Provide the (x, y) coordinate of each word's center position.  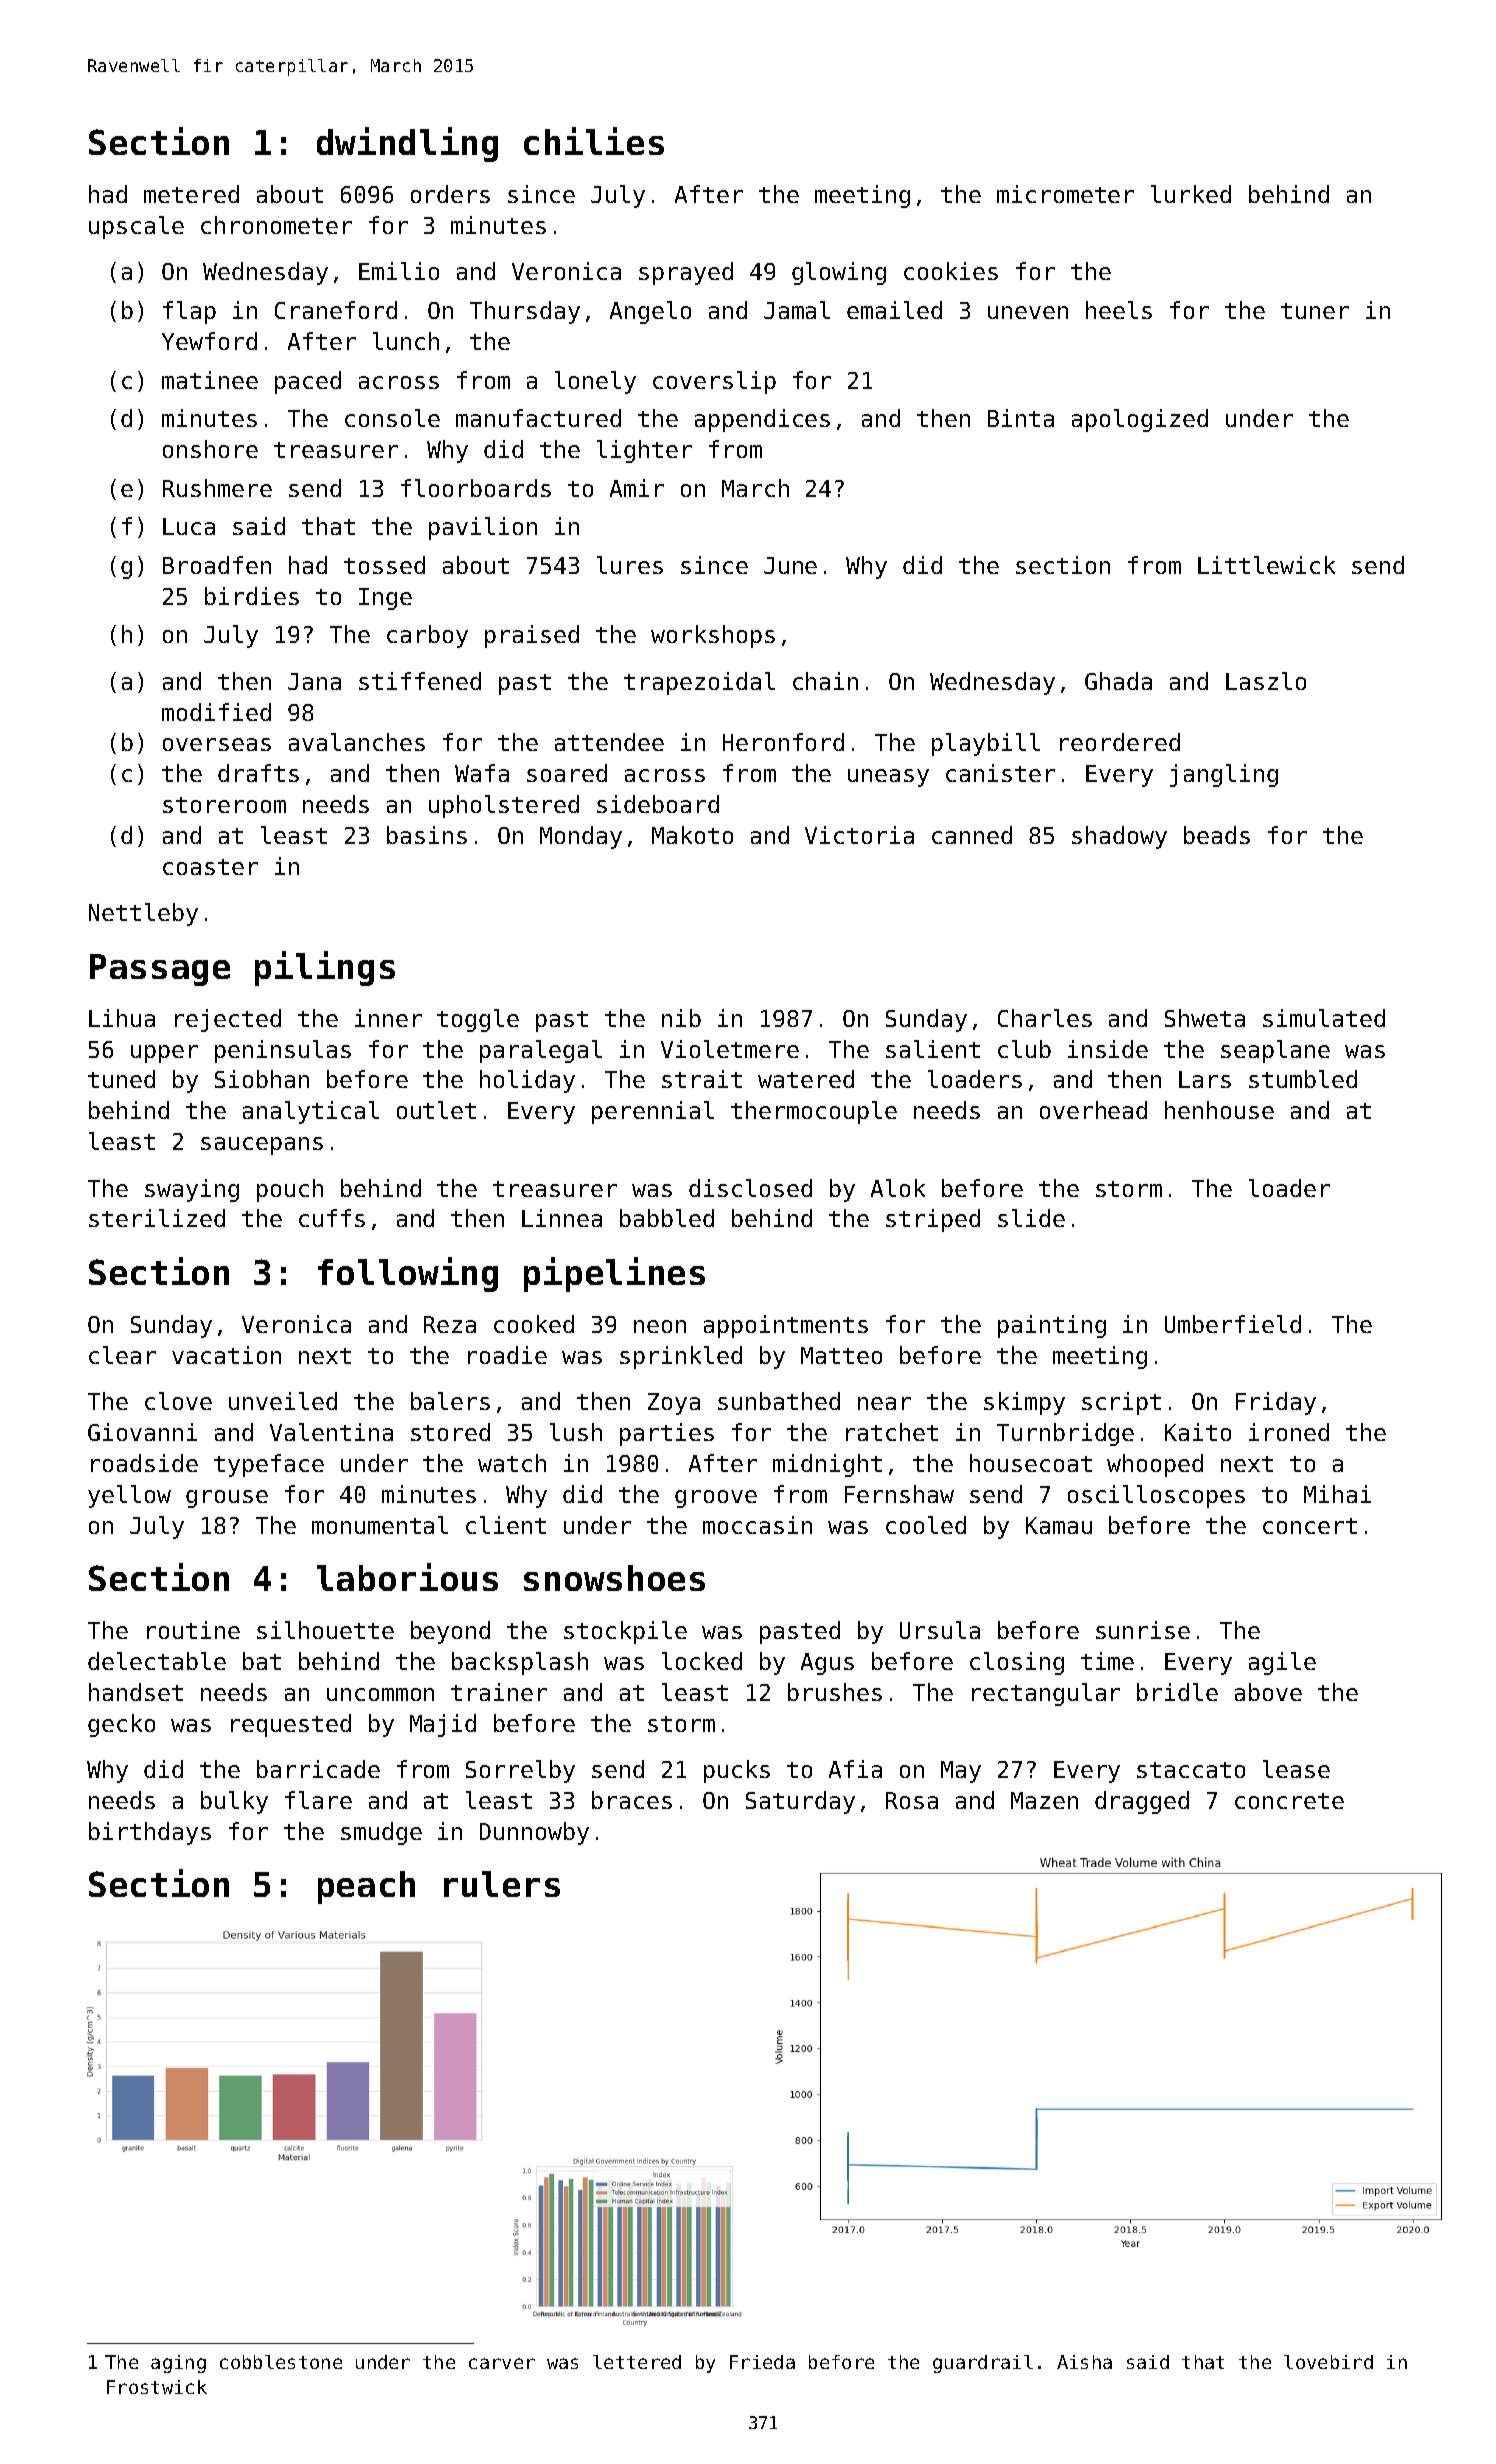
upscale (136, 227)
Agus (827, 1664)
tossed (384, 565)
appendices (762, 420)
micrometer (1065, 194)
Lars (1205, 1079)
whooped (1155, 1465)
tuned (121, 1079)
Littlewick (1266, 565)
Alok (898, 1188)
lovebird (1328, 2362)
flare (318, 1800)
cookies (951, 271)
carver (502, 2363)
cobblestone (281, 2362)
